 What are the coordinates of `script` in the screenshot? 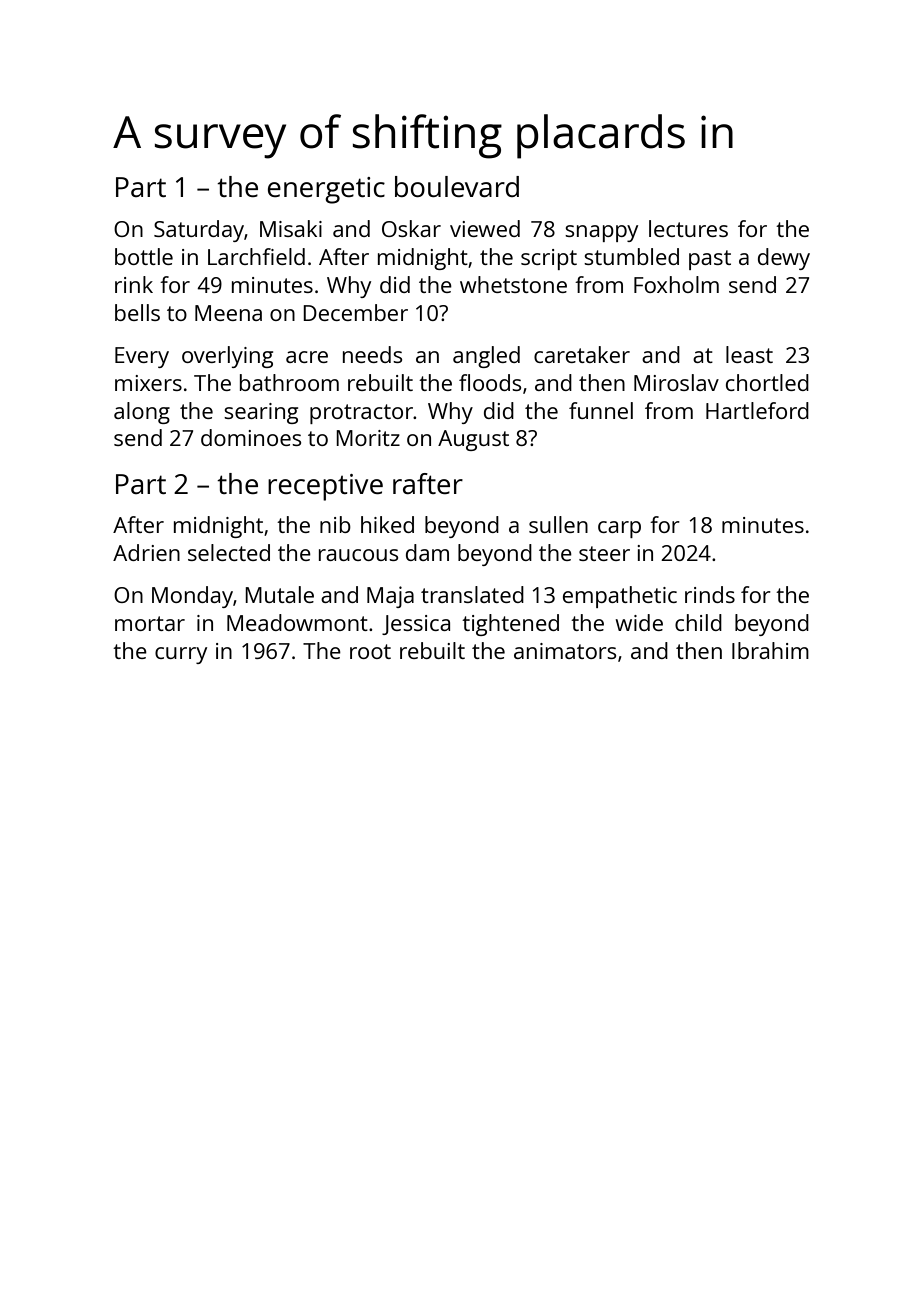 It's located at (549, 259).
